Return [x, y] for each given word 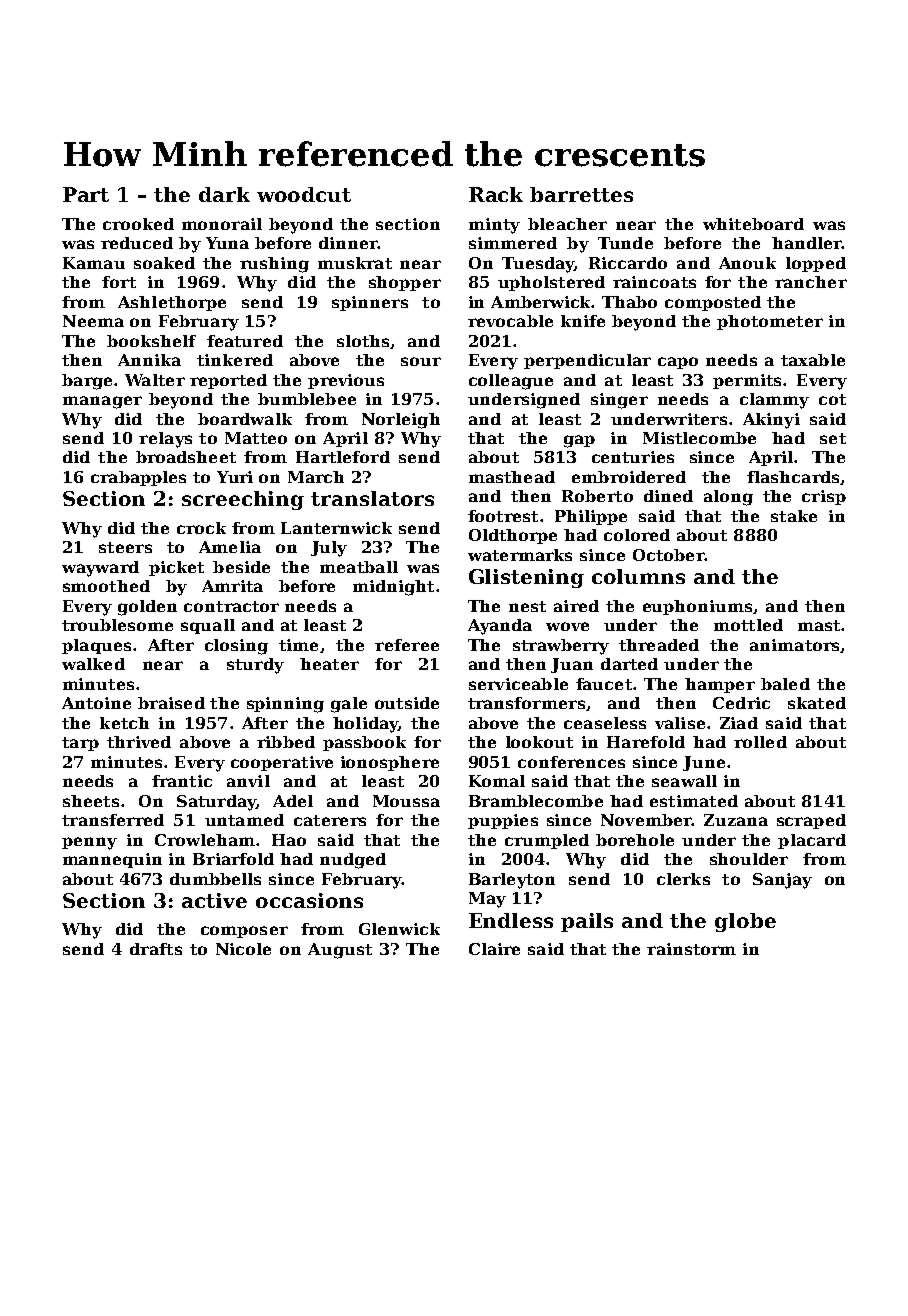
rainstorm [691, 949]
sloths [363, 341]
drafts [156, 949]
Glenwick [399, 929]
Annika [149, 360]
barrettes [581, 194]
